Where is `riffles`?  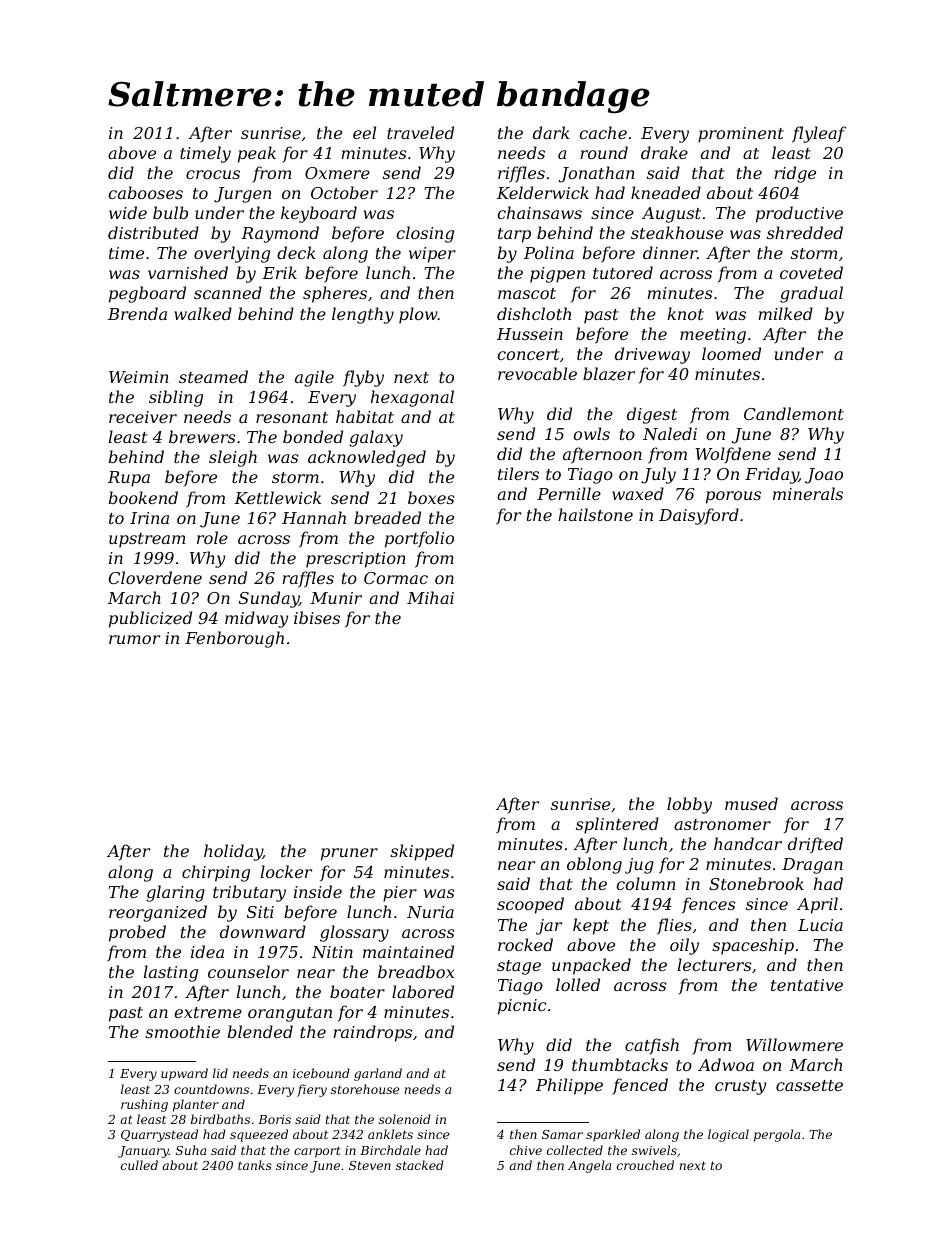
riffles is located at coordinates (521, 174).
